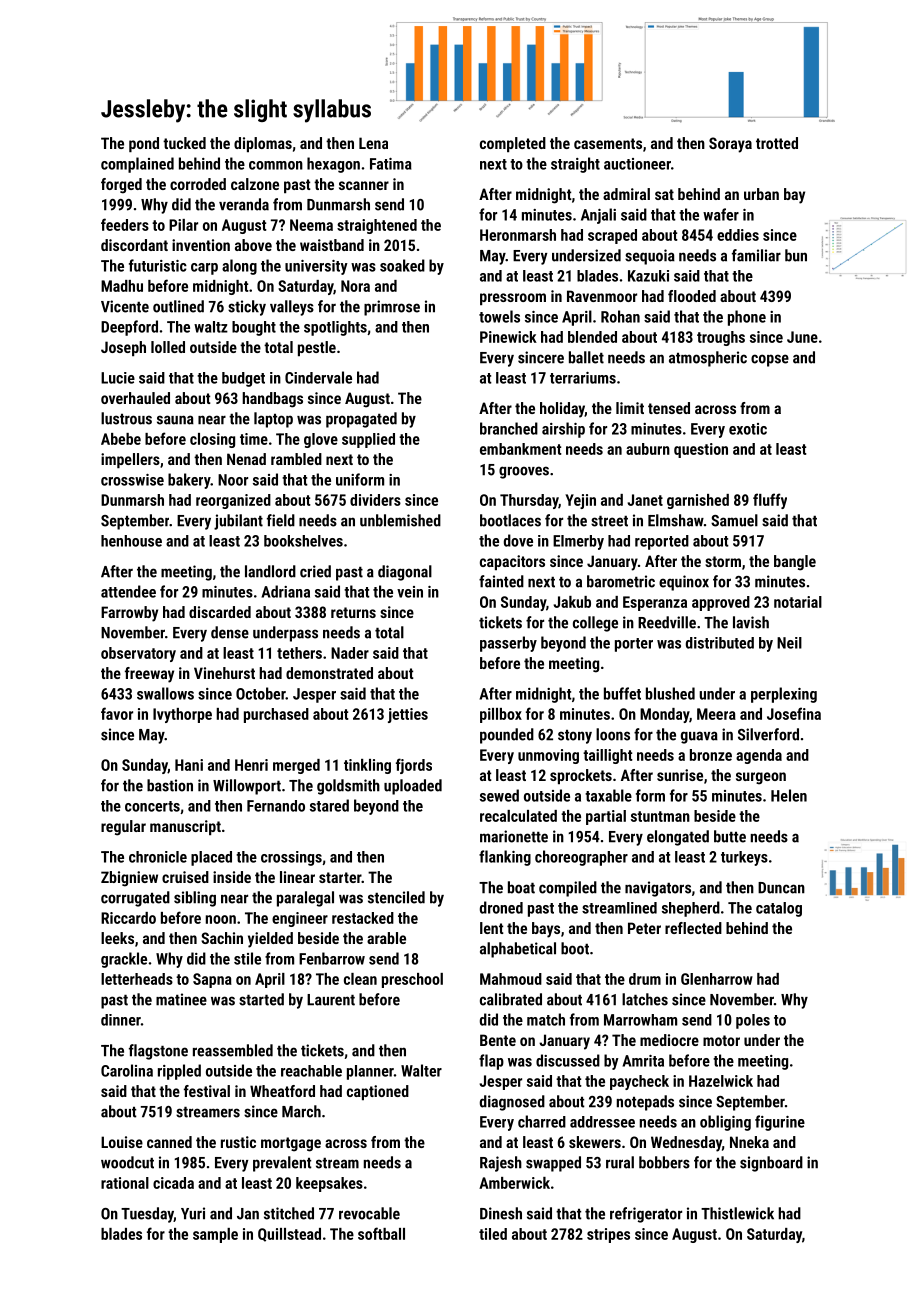 This image has width=924, height=1308. Describe the element at coordinates (368, 440) in the image. I see `supplied` at that location.
